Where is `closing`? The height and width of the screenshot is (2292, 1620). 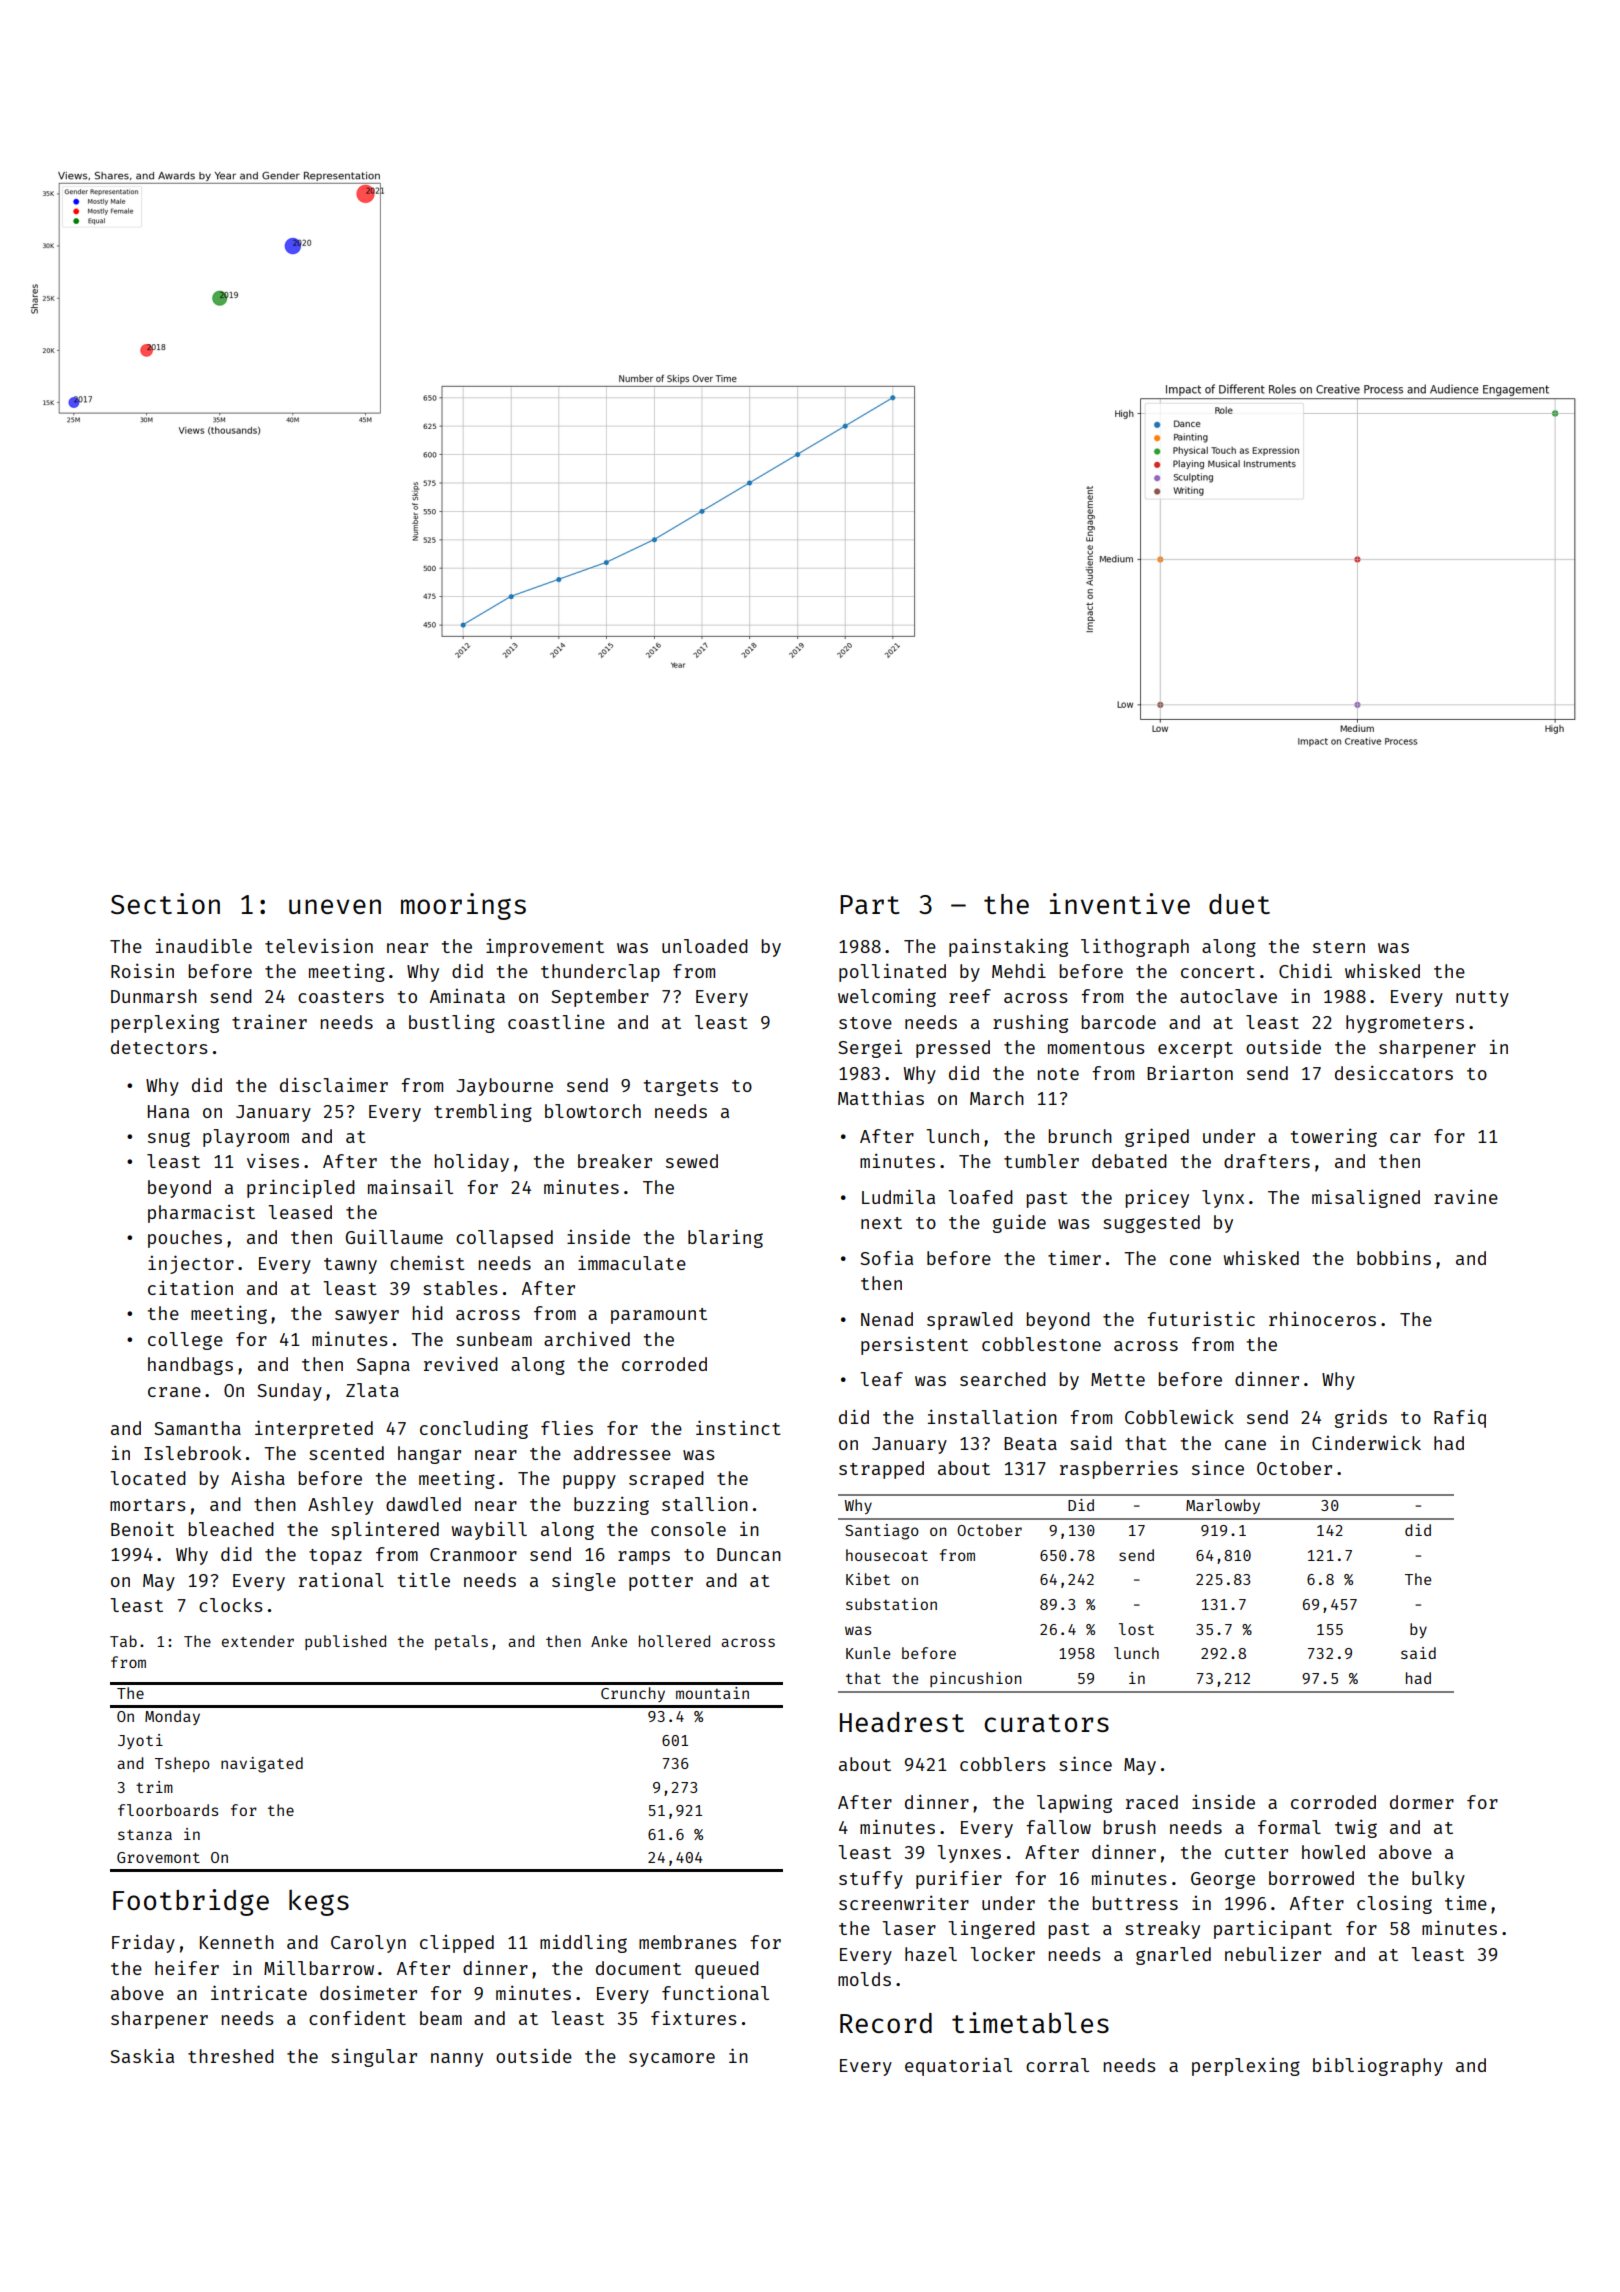 closing is located at coordinates (1394, 1904).
